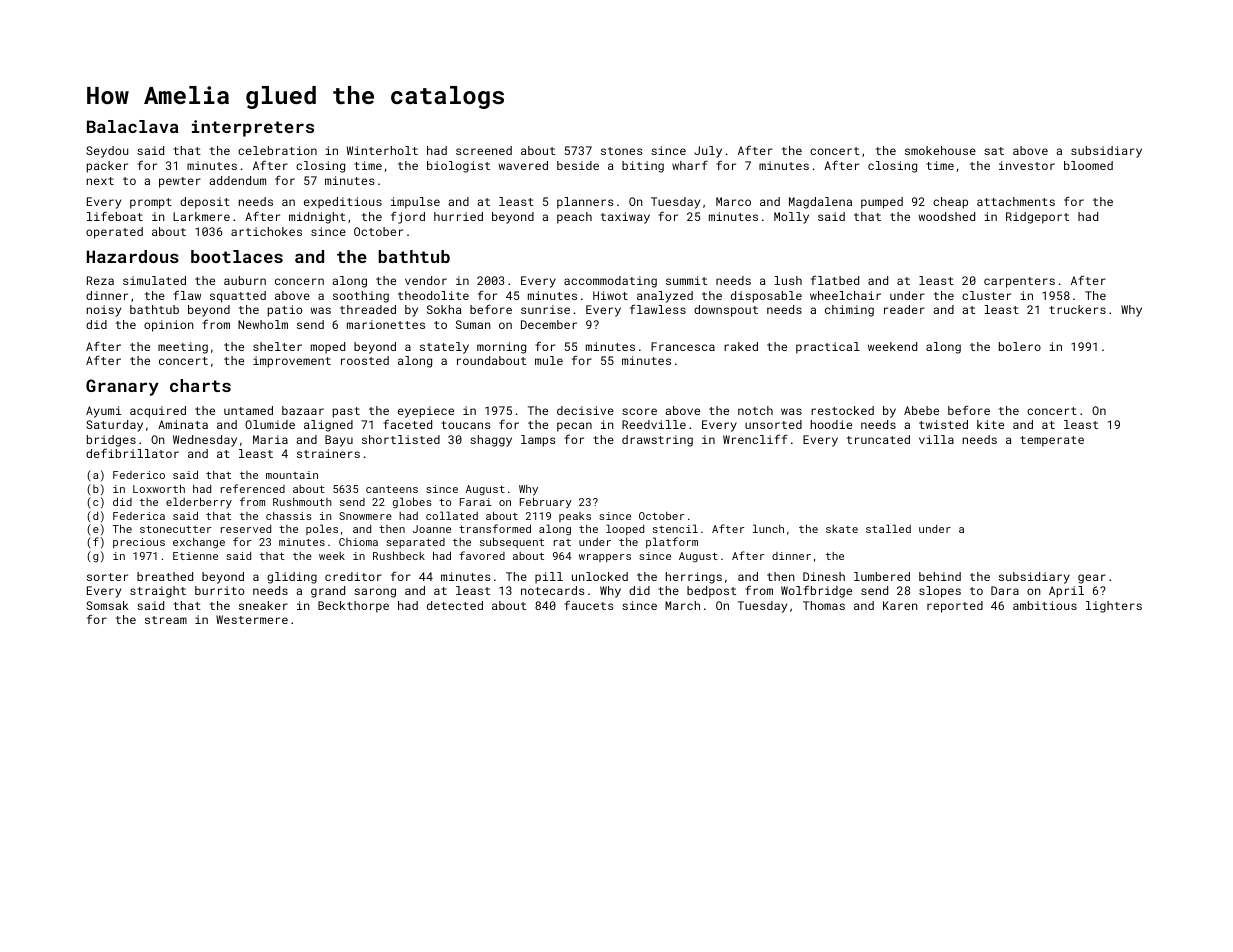 The height and width of the screenshot is (952, 1233). I want to click on breathed, so click(165, 576).
